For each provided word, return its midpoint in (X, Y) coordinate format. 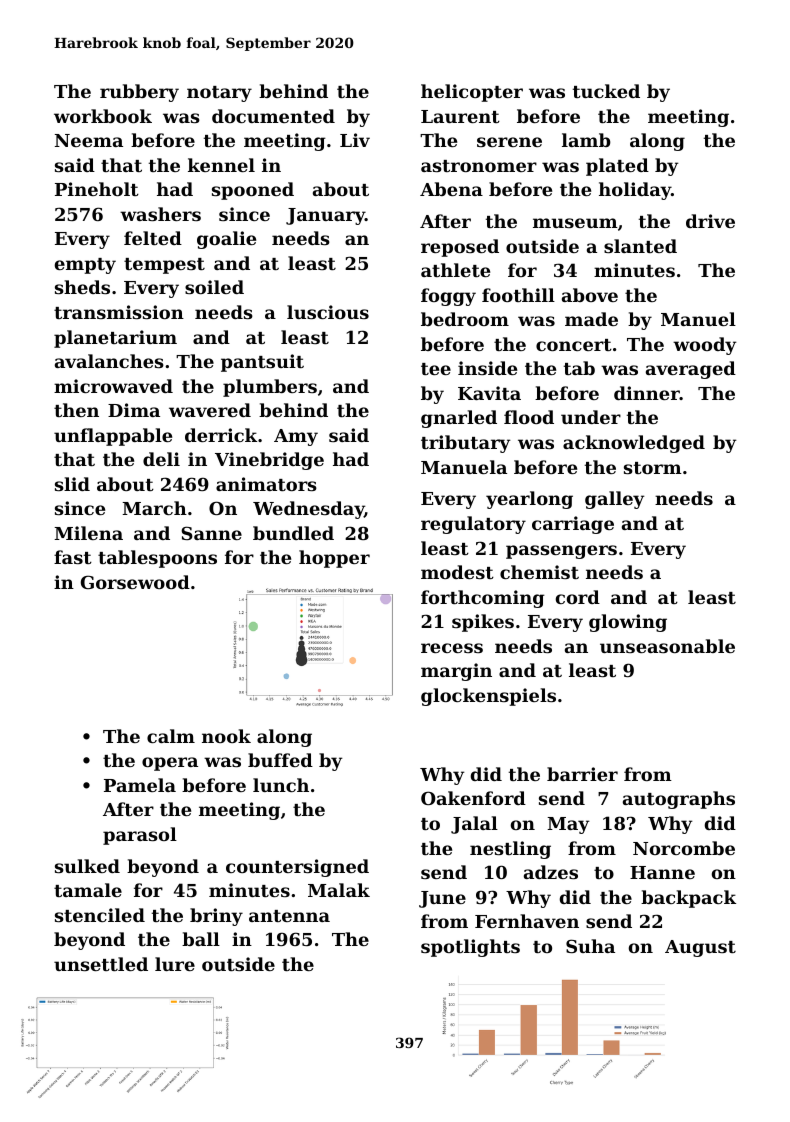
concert (574, 345)
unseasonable (667, 646)
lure (175, 964)
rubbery (139, 93)
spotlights (470, 948)
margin (456, 672)
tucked (606, 91)
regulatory (473, 525)
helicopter (472, 93)
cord (578, 597)
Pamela (140, 785)
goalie (226, 240)
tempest (164, 266)
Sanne (211, 533)
